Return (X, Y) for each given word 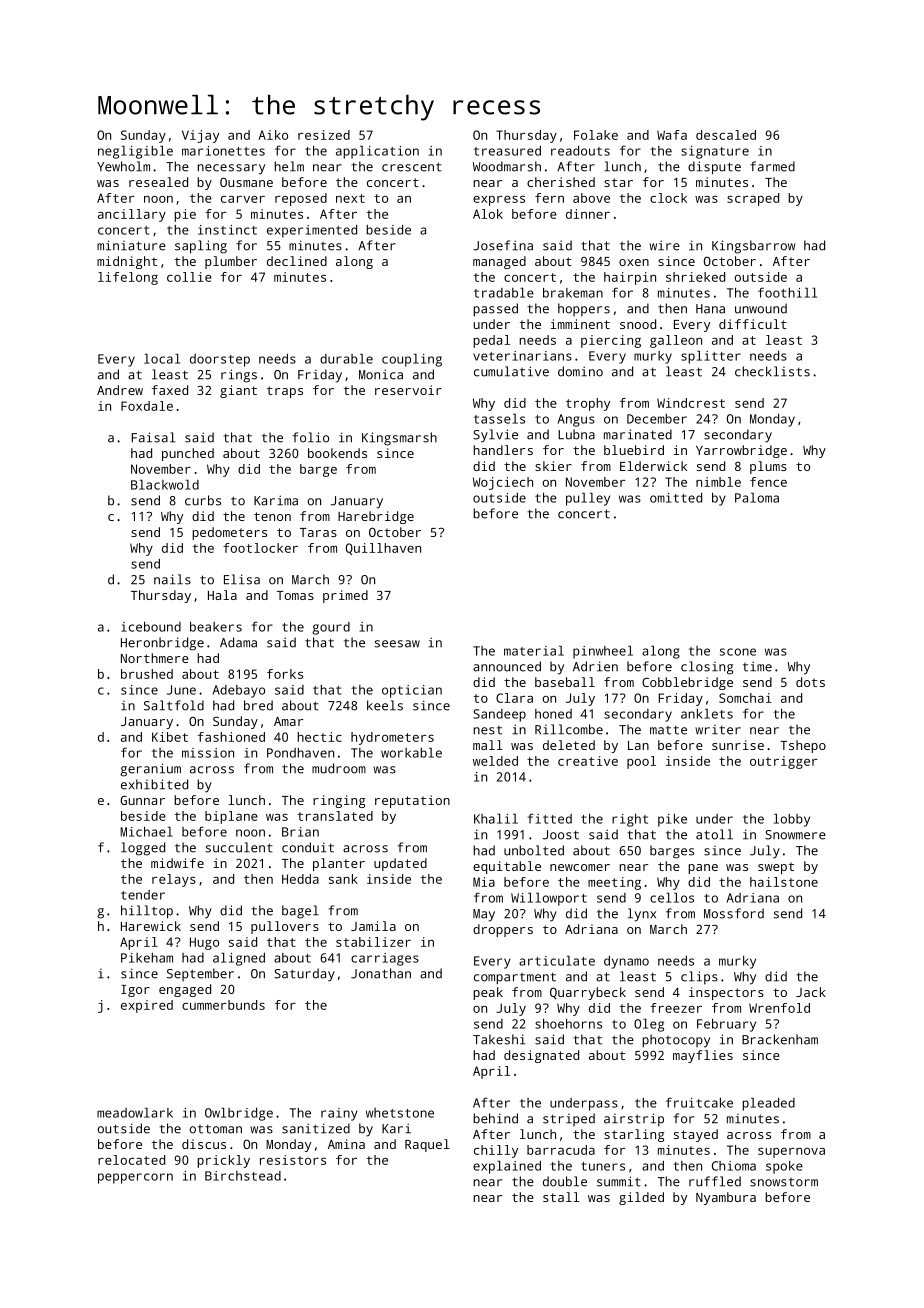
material (534, 651)
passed (495, 310)
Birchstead (243, 1176)
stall (561, 1197)
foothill (787, 292)
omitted (676, 498)
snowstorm (784, 1182)
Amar (288, 721)
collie (189, 277)
